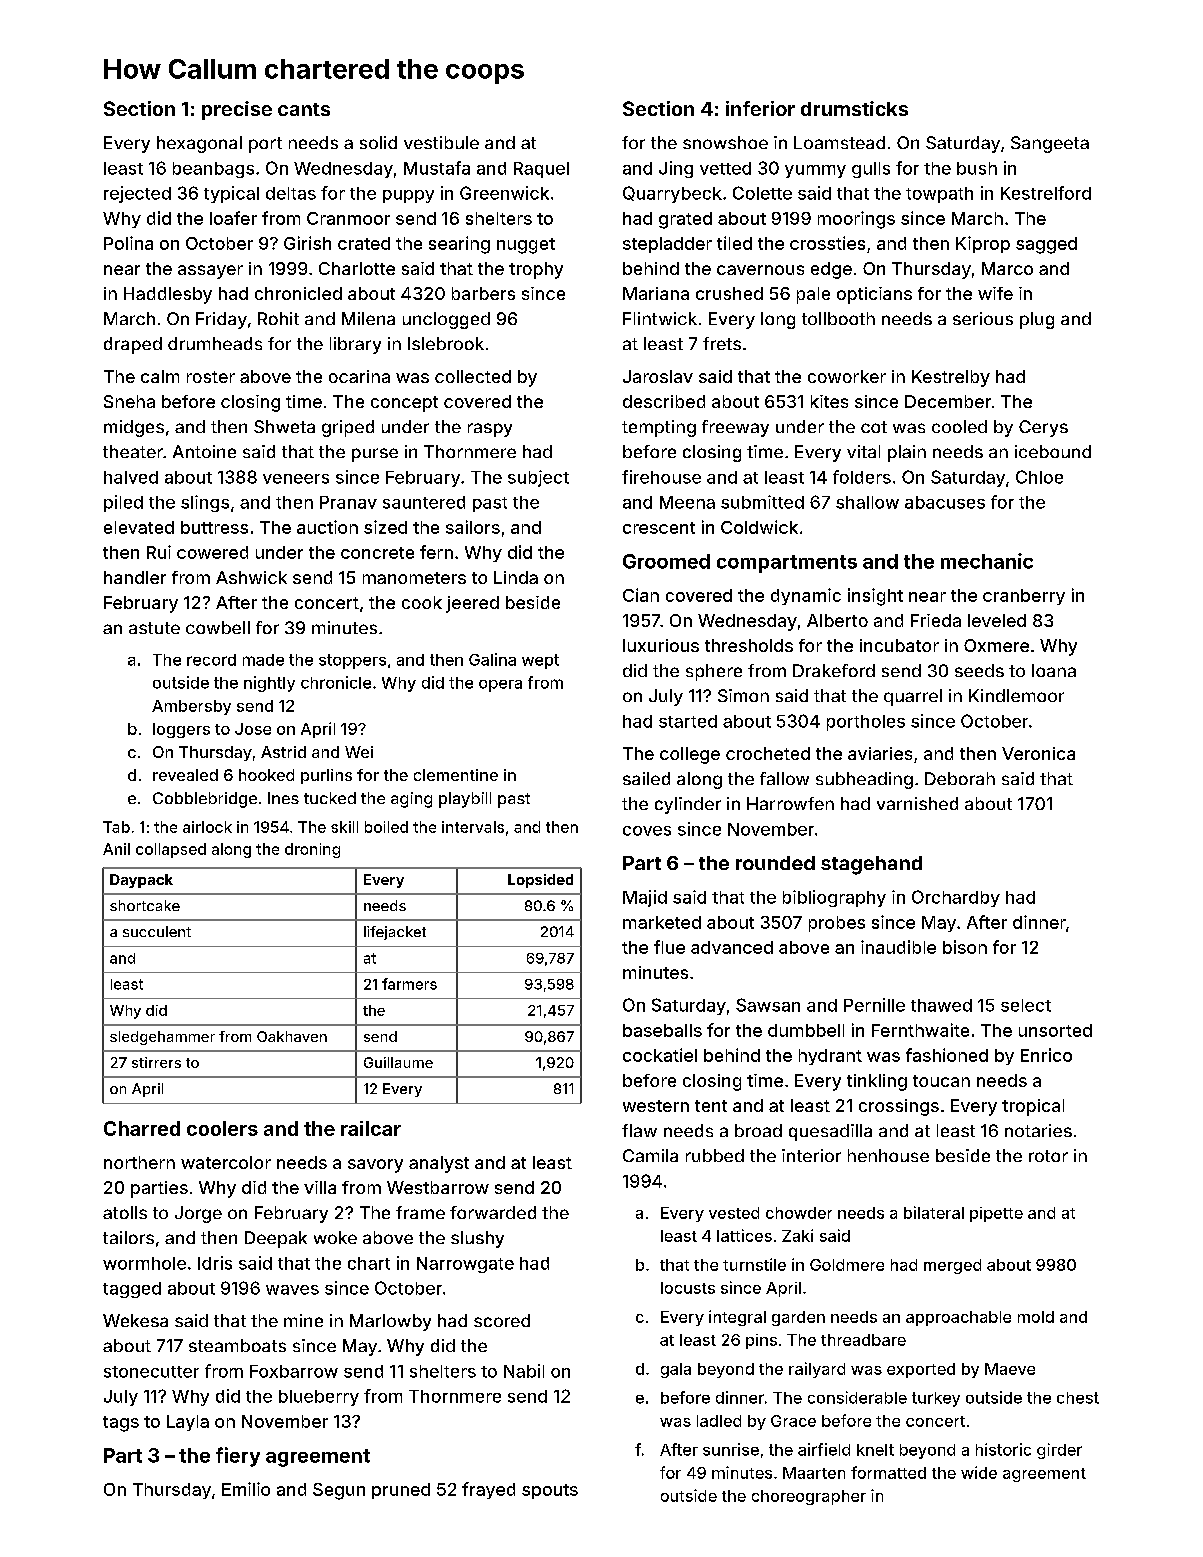 The width and height of the image is (1203, 1557). Describe the element at coordinates (806, 596) in the image. I see `dynamic` at that location.
